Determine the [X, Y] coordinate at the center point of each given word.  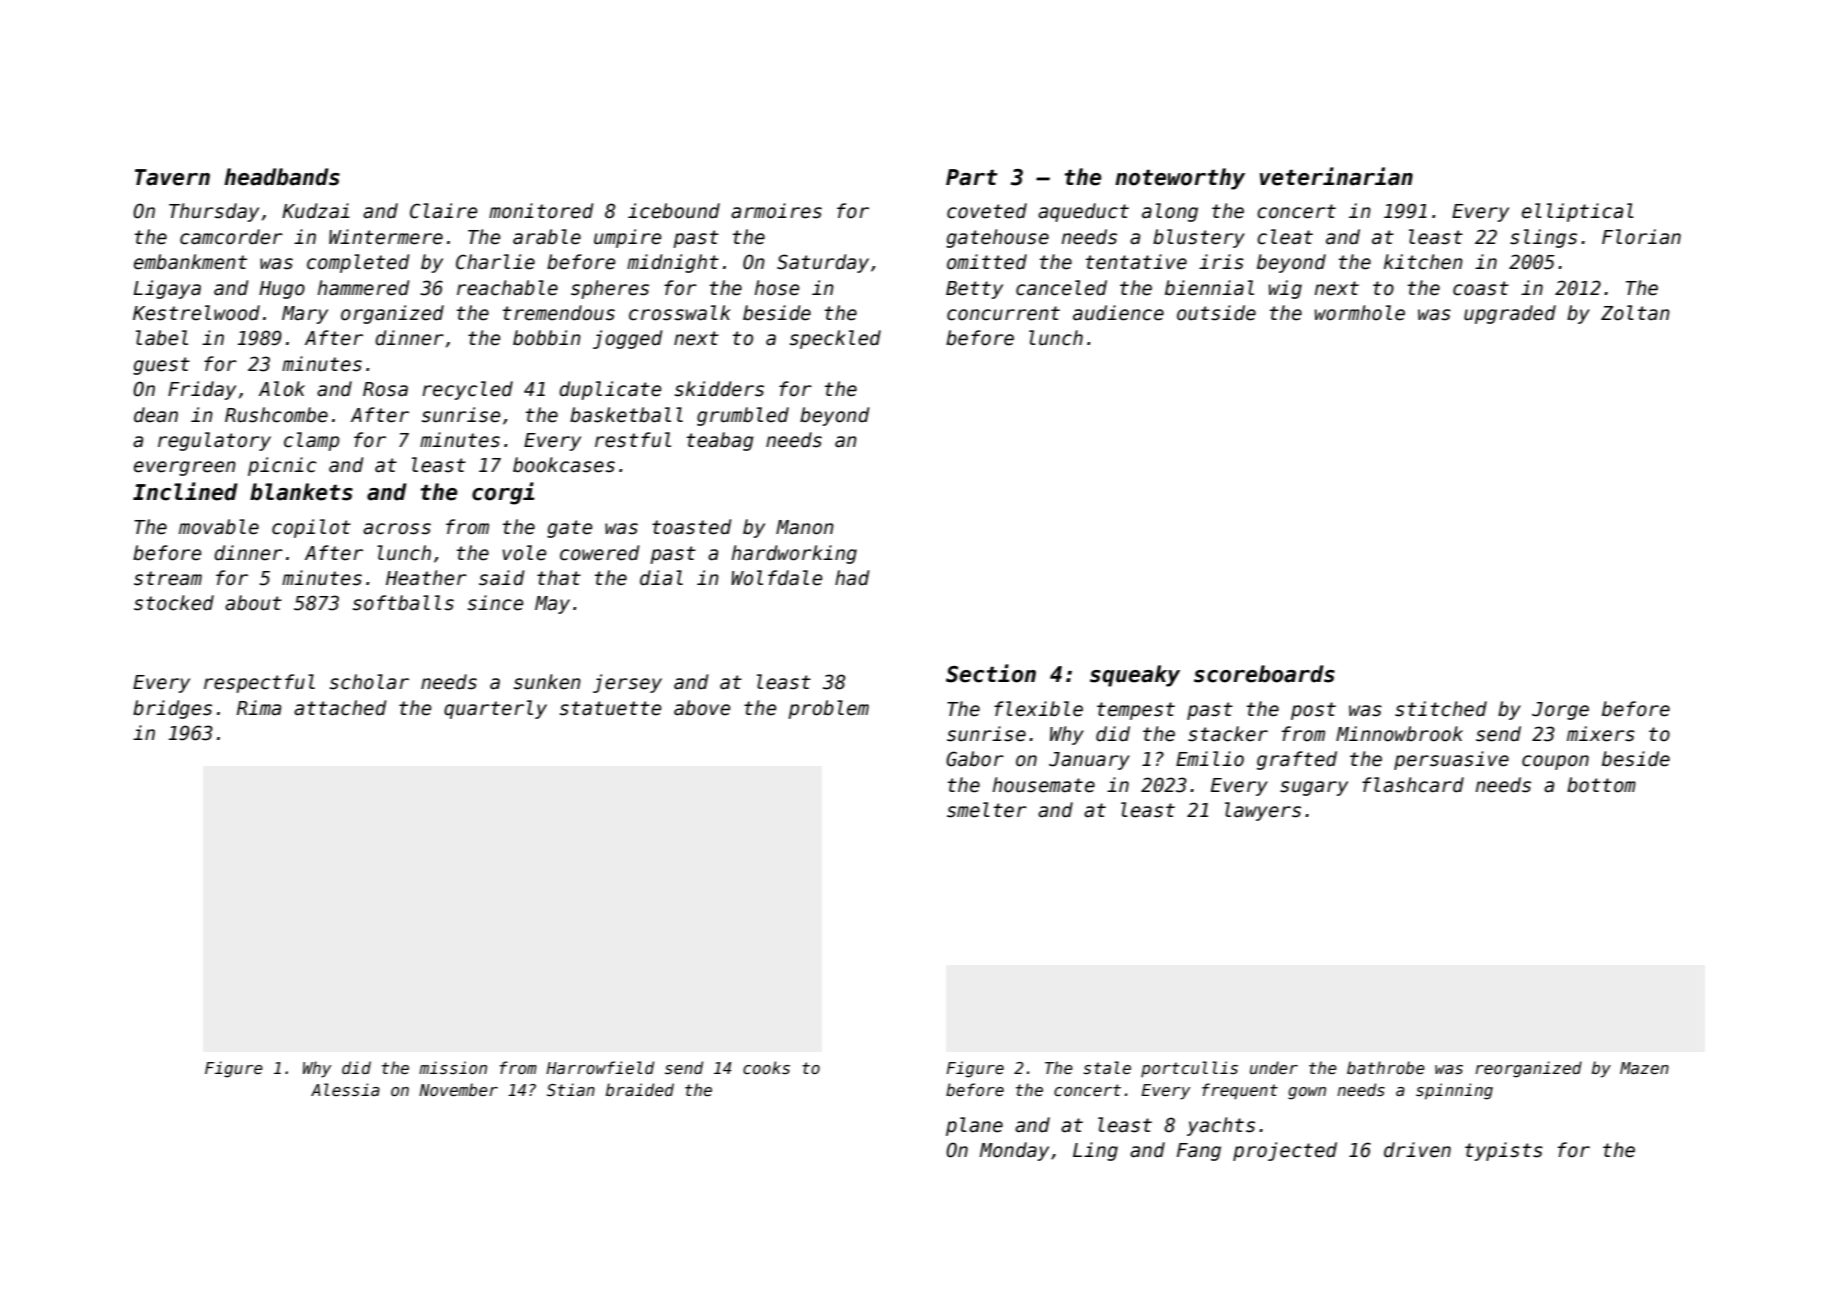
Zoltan [1635, 313]
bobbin [547, 338]
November [458, 1089]
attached [340, 708]
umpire [627, 238]
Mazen [1644, 1068]
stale [1107, 1068]
